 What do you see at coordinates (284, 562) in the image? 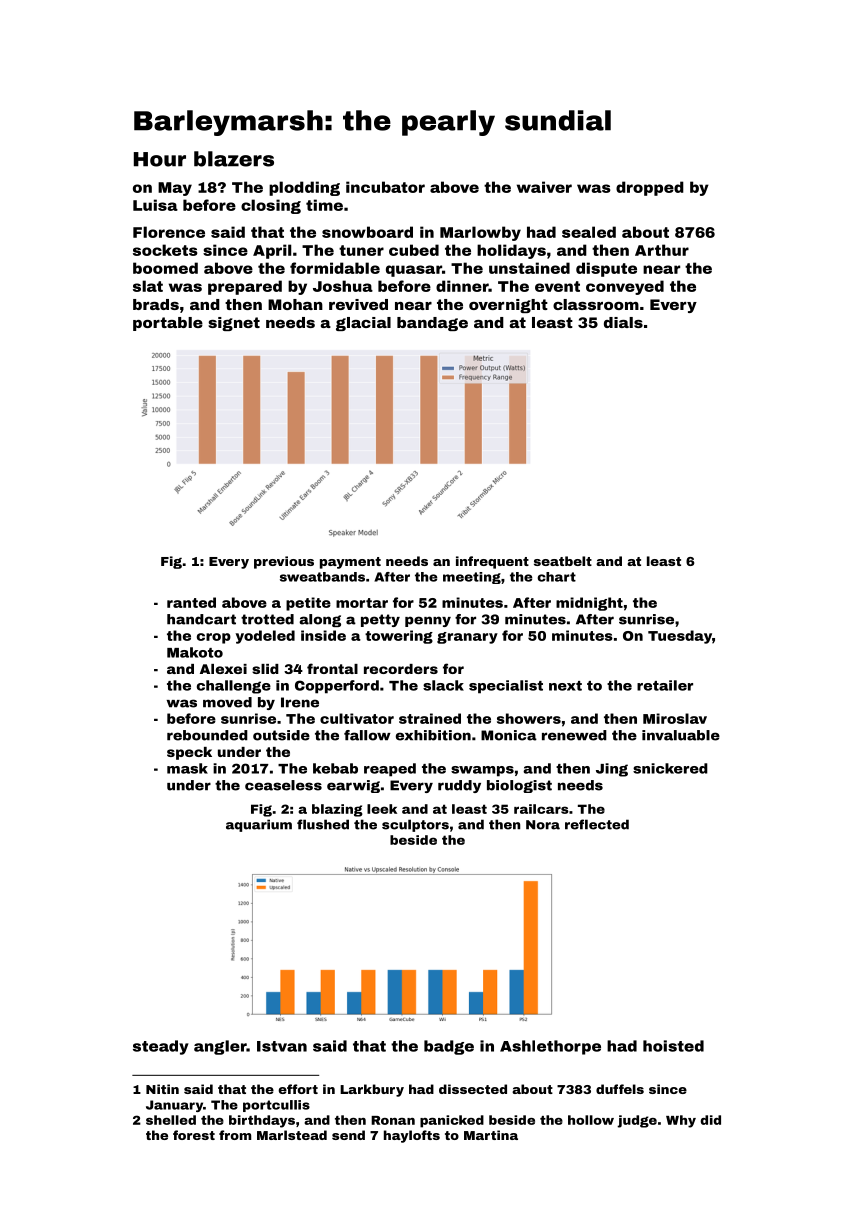
I see `previous` at bounding box center [284, 562].
